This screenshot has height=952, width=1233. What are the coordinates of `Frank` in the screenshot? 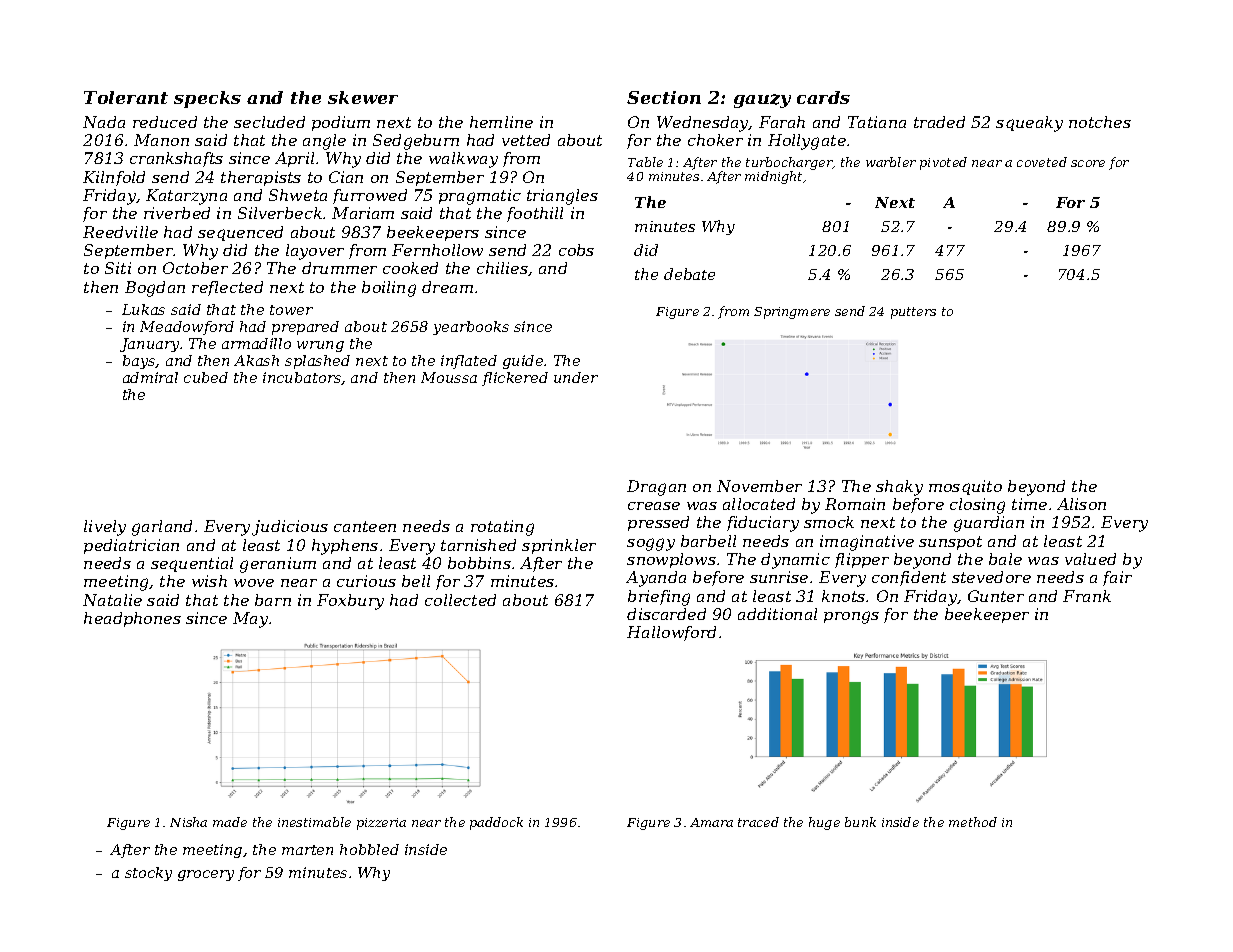 It's located at (1087, 596).
